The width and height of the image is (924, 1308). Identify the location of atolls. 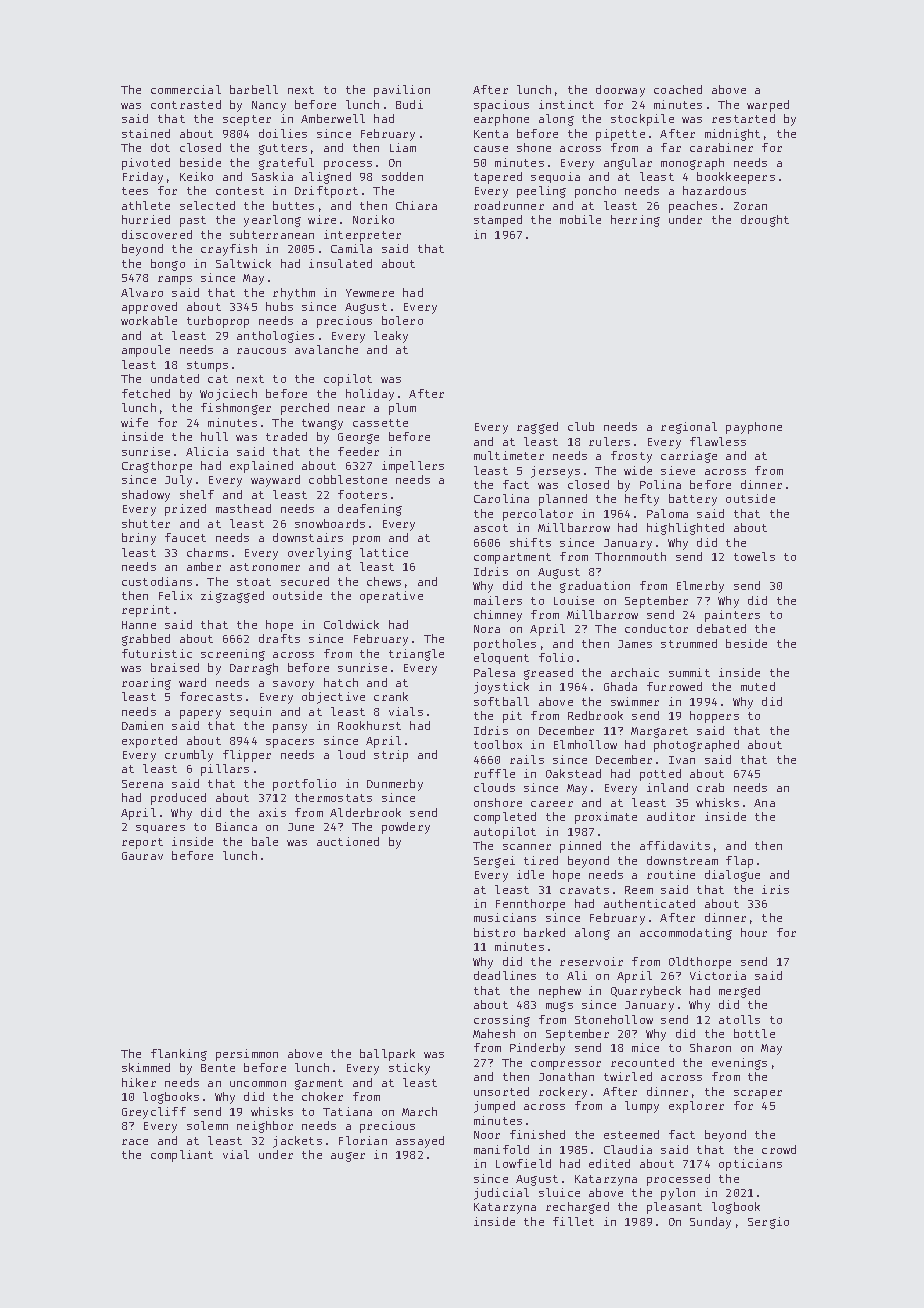
(739, 1019).
